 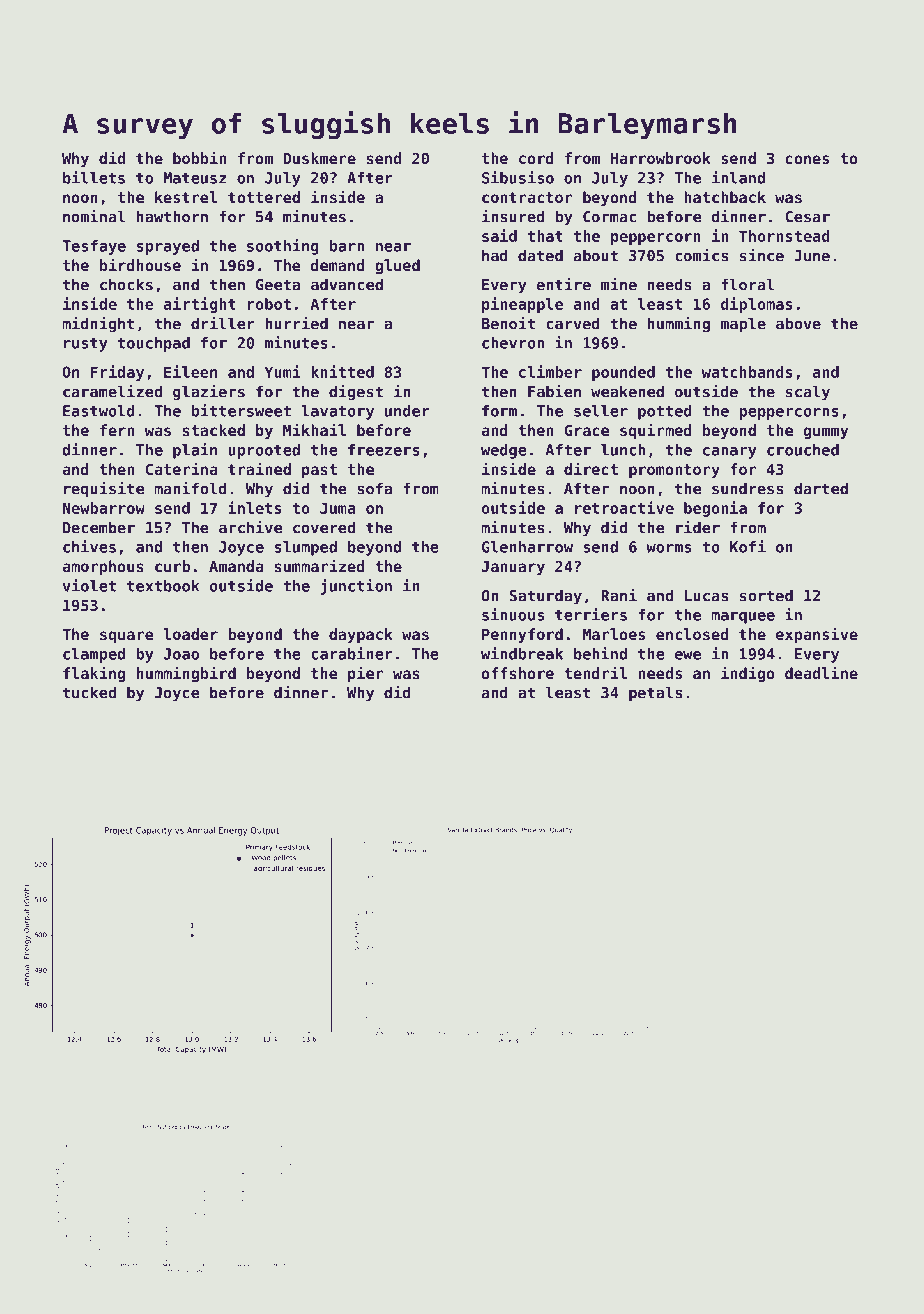 I want to click on maple, so click(x=743, y=325).
